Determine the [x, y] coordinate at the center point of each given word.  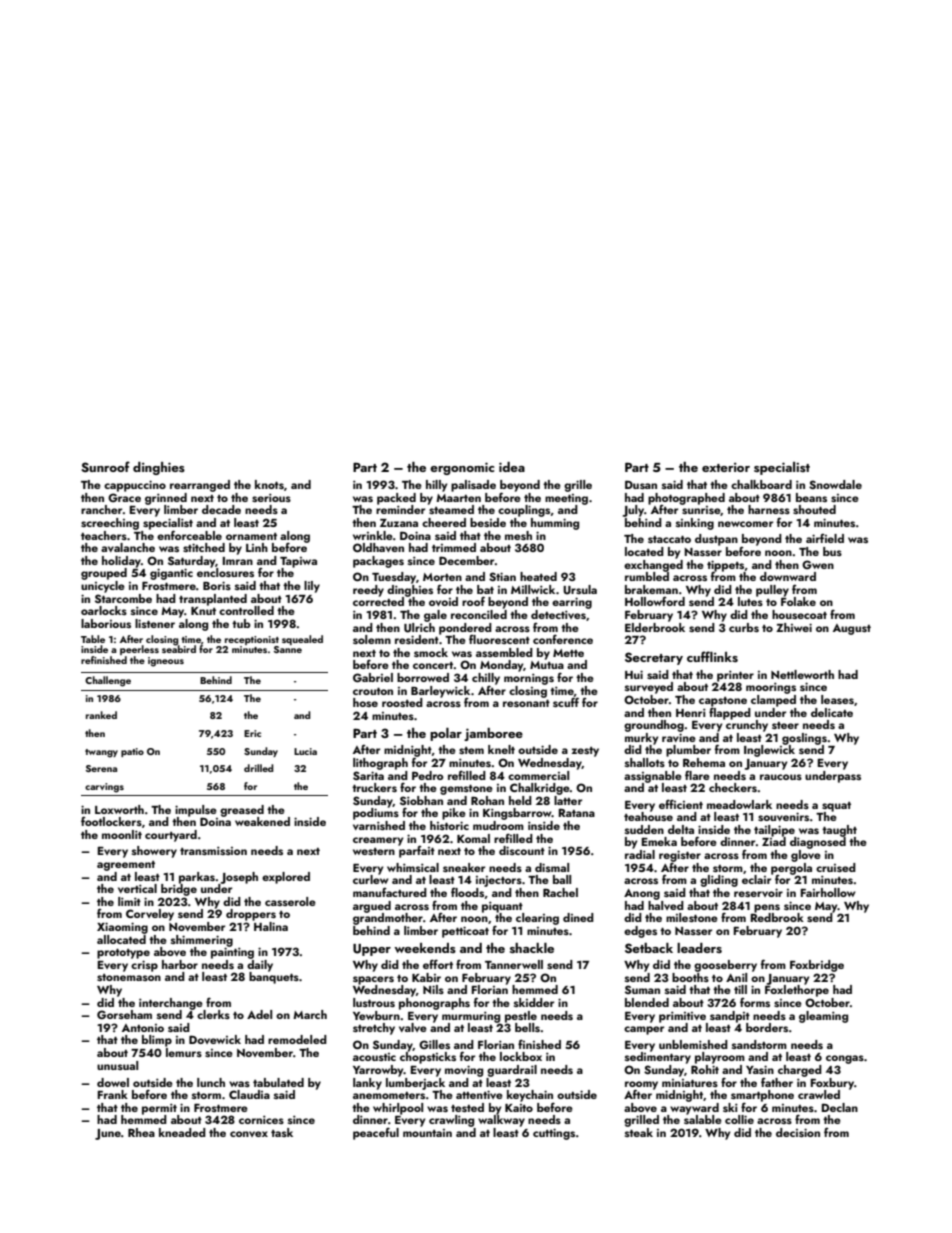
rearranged [200, 486]
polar [446, 734]
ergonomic [462, 468]
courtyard [171, 836]
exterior [726, 467]
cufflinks [712, 656]
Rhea [141, 1132]
